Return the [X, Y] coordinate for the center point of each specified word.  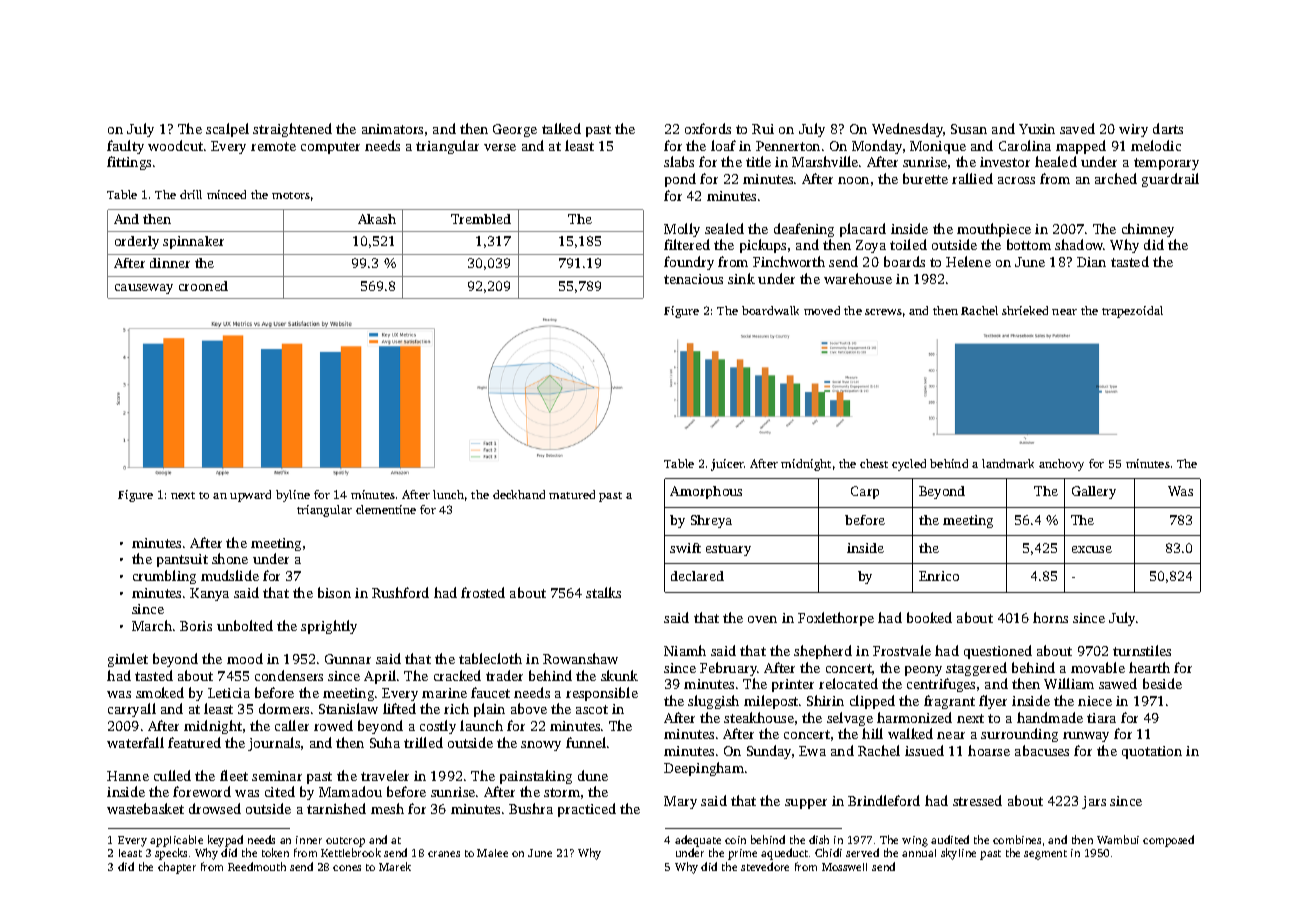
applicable [176, 841]
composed [1168, 841]
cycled [909, 465]
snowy [541, 746]
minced [226, 194]
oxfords [708, 128]
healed [1056, 161]
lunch [448, 494]
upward [250, 496]
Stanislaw [348, 708]
